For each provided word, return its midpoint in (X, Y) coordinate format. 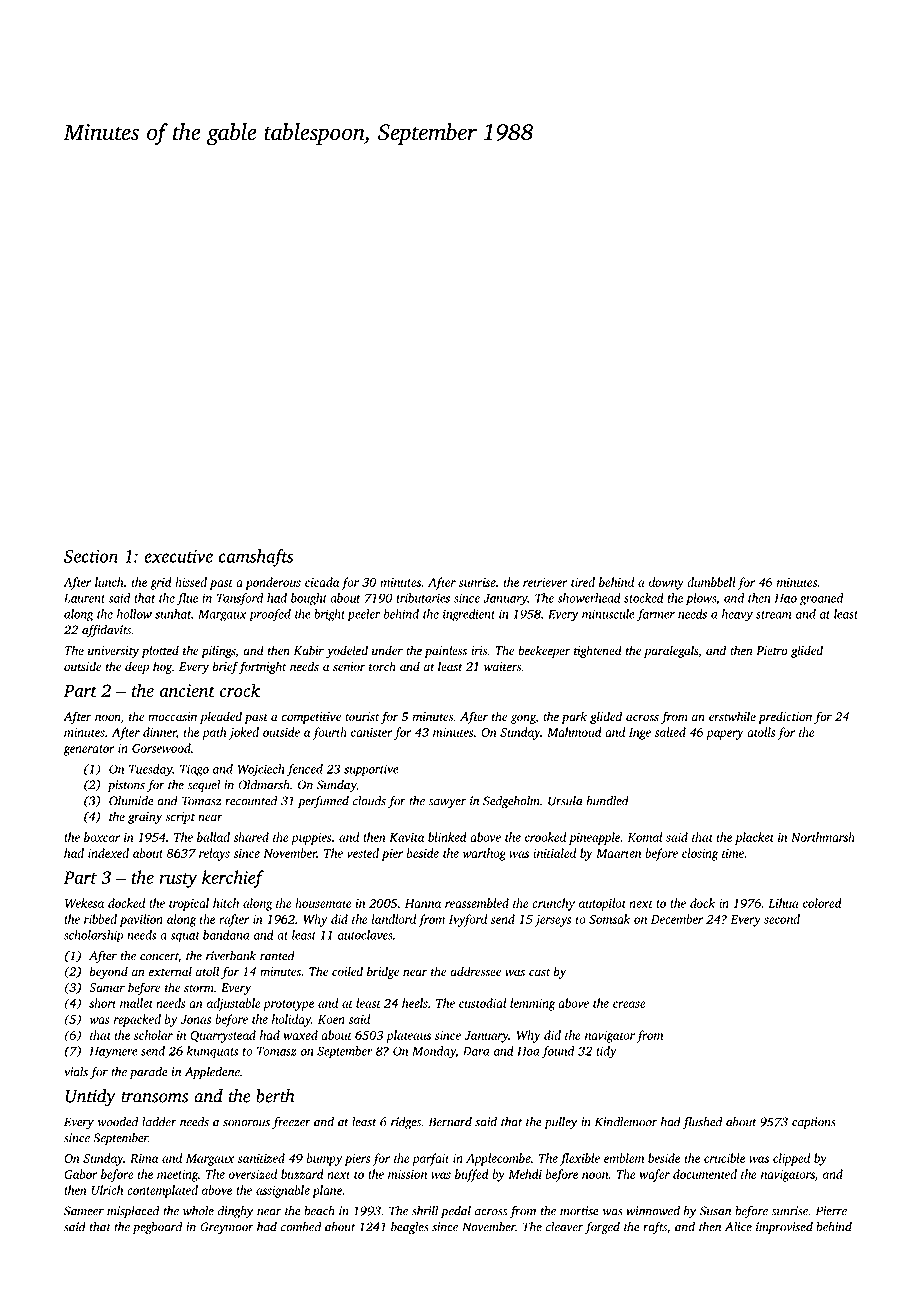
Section (91, 556)
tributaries (423, 598)
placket (754, 838)
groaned (821, 599)
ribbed (100, 919)
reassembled (477, 903)
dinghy (235, 1212)
